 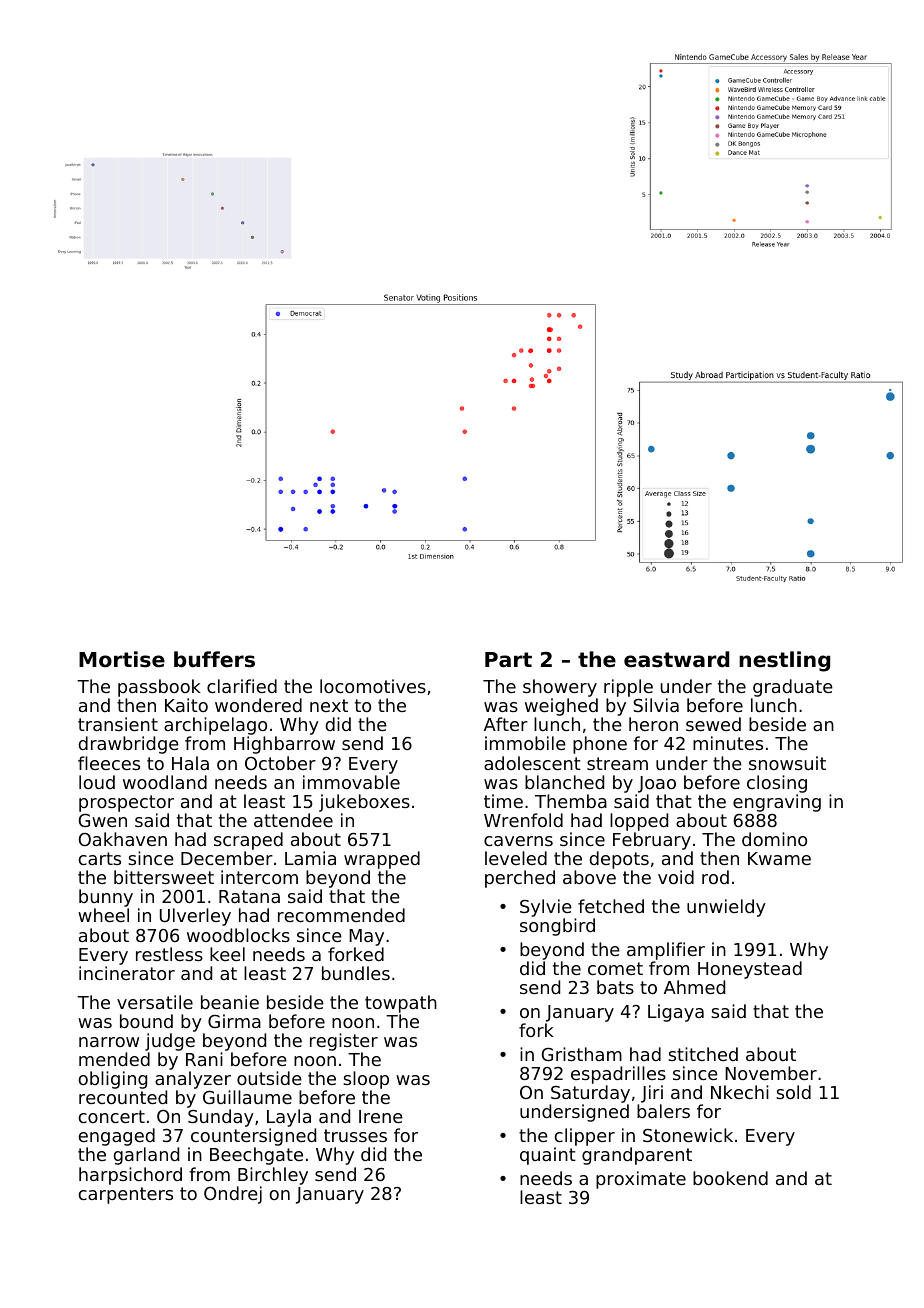 I want to click on Wrenfold, so click(x=523, y=820).
